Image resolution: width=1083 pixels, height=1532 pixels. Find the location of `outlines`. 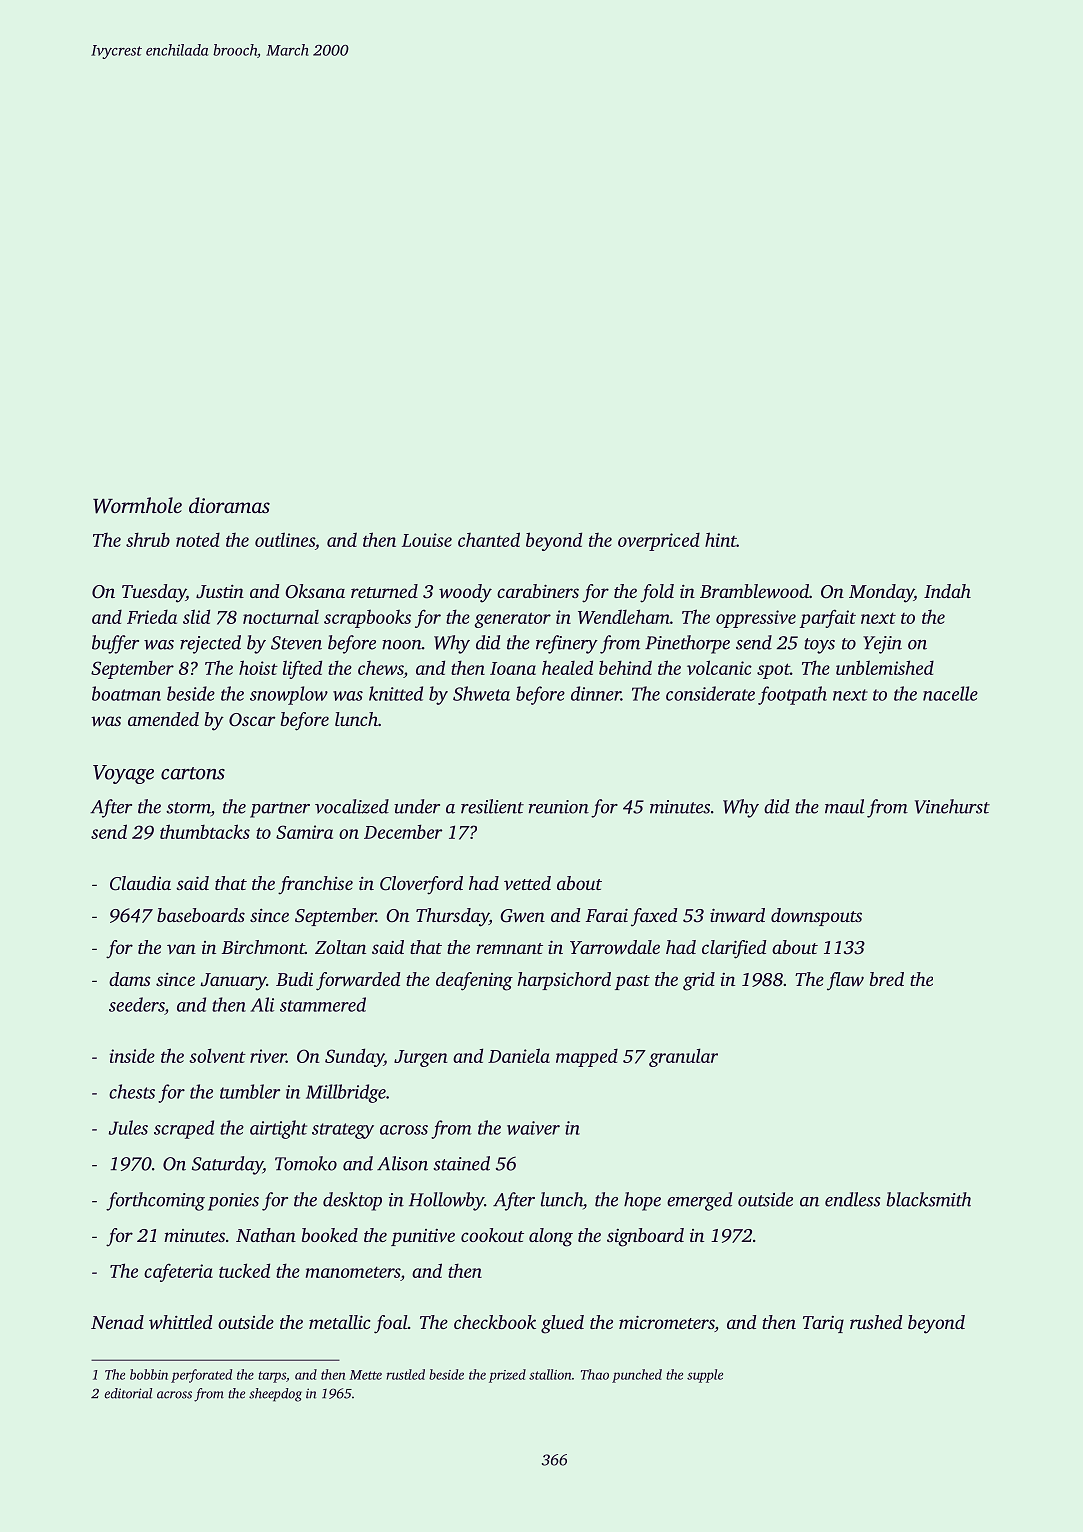

outlines is located at coordinates (285, 539).
